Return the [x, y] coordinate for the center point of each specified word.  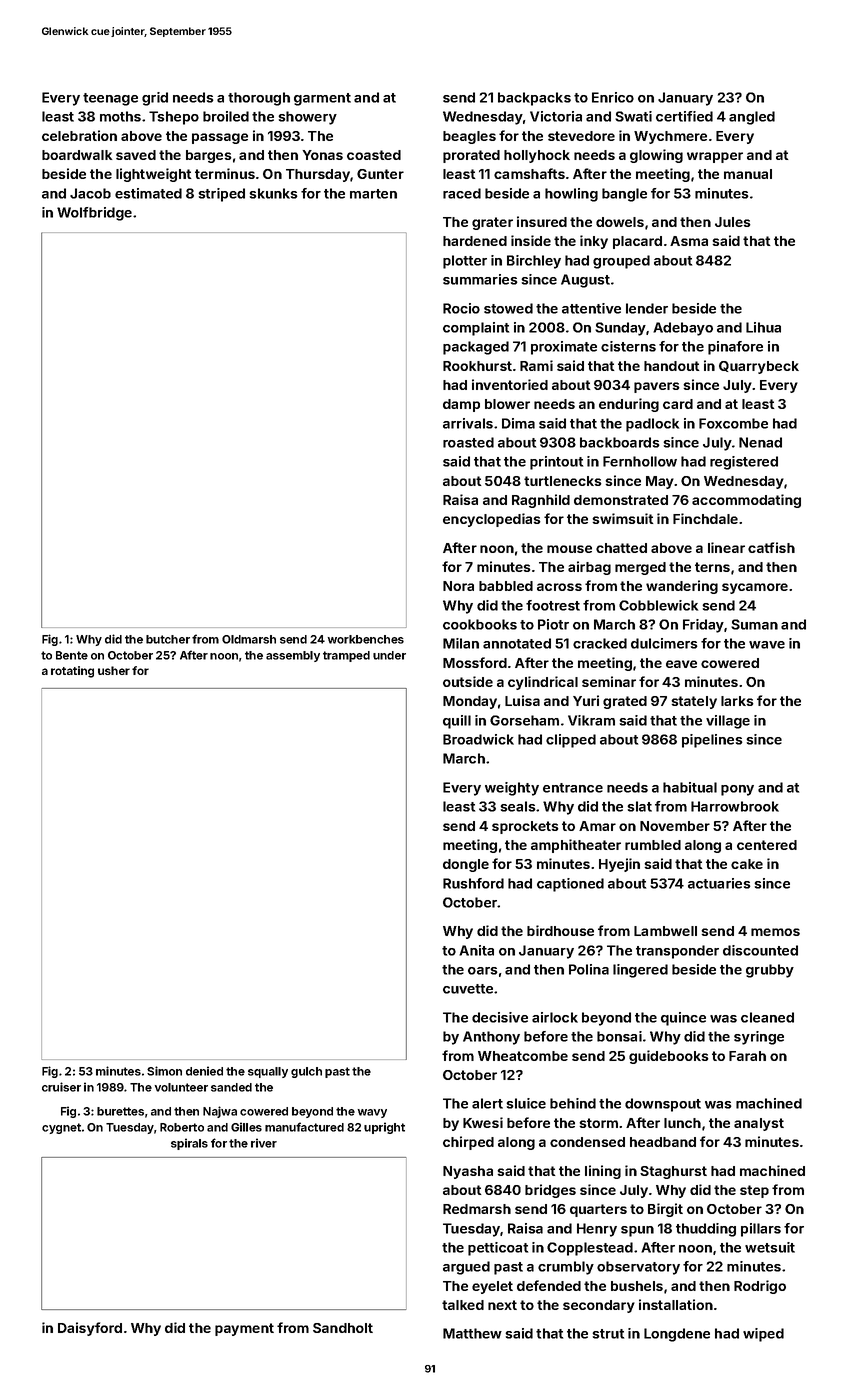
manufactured [304, 1127]
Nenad [760, 442]
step [754, 1191]
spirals [189, 1144]
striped [221, 195]
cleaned [767, 1017]
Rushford [473, 883]
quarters [598, 1210]
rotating [72, 672]
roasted [468, 442]
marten [373, 194]
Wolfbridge [94, 214]
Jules [733, 222]
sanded [231, 1087]
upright [384, 1128]
